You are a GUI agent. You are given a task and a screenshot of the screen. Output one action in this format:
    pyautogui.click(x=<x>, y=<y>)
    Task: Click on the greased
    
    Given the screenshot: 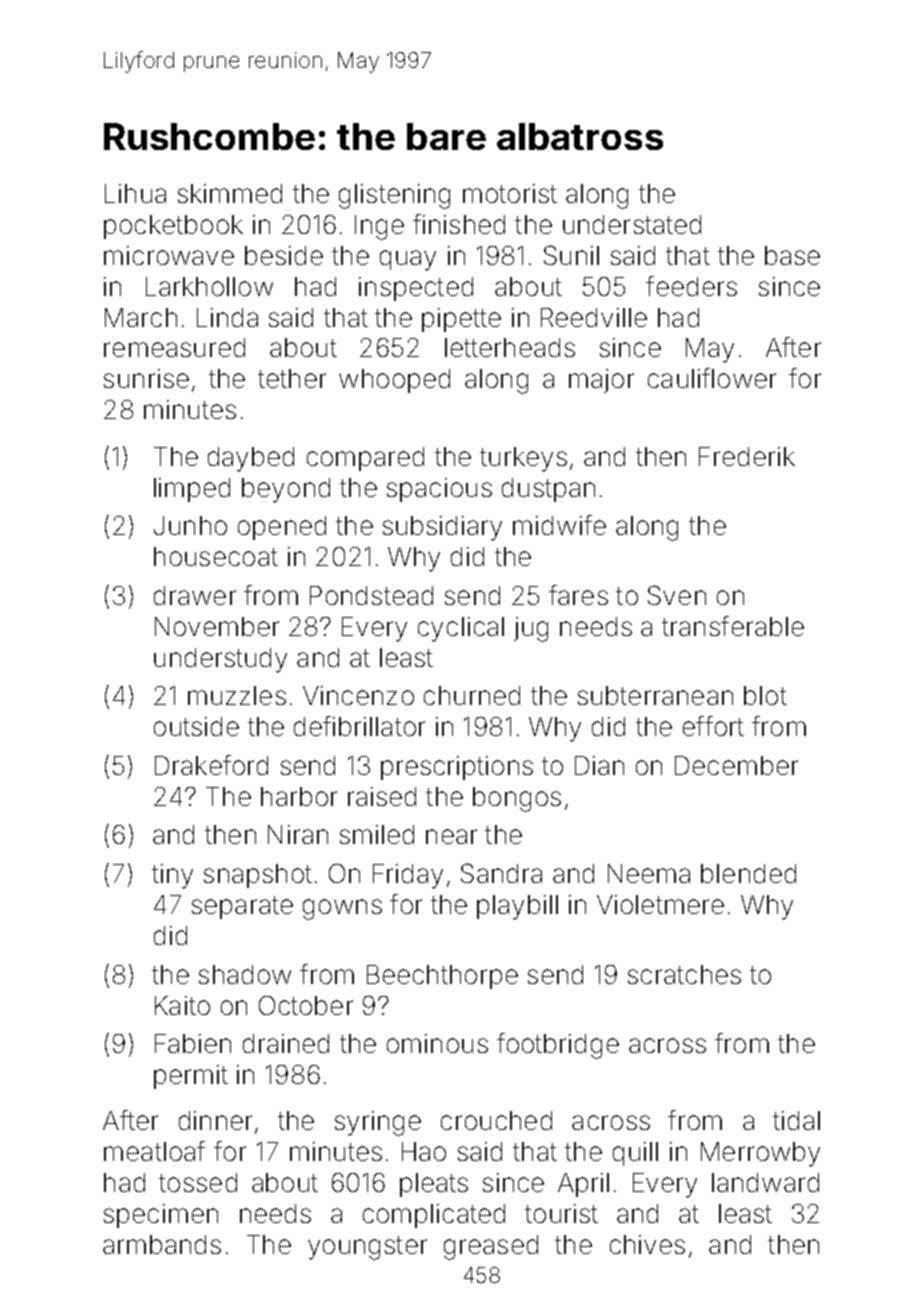 What is the action you would take?
    pyautogui.click(x=491, y=1247)
